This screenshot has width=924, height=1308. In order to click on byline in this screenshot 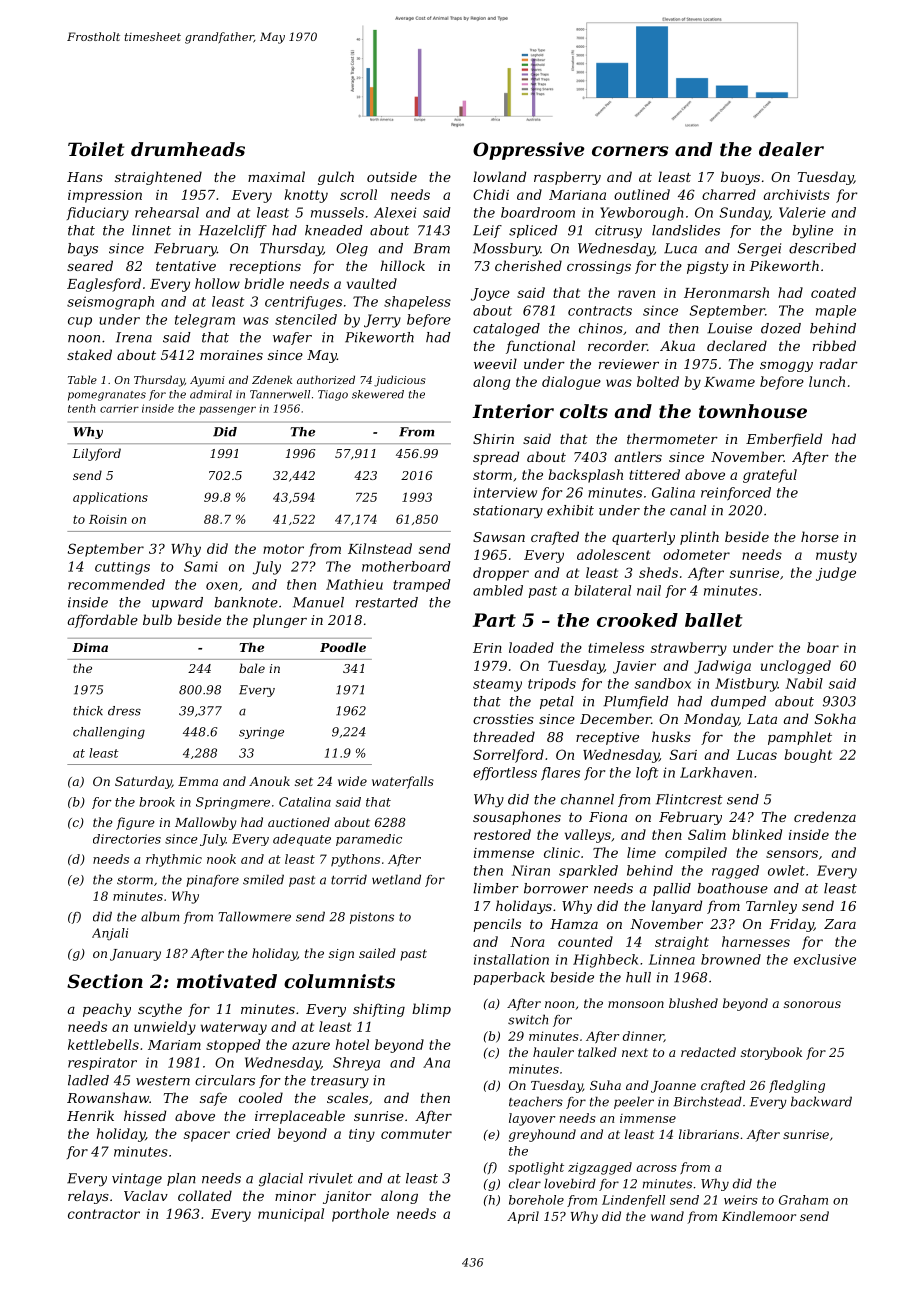, I will do `click(812, 231)`.
